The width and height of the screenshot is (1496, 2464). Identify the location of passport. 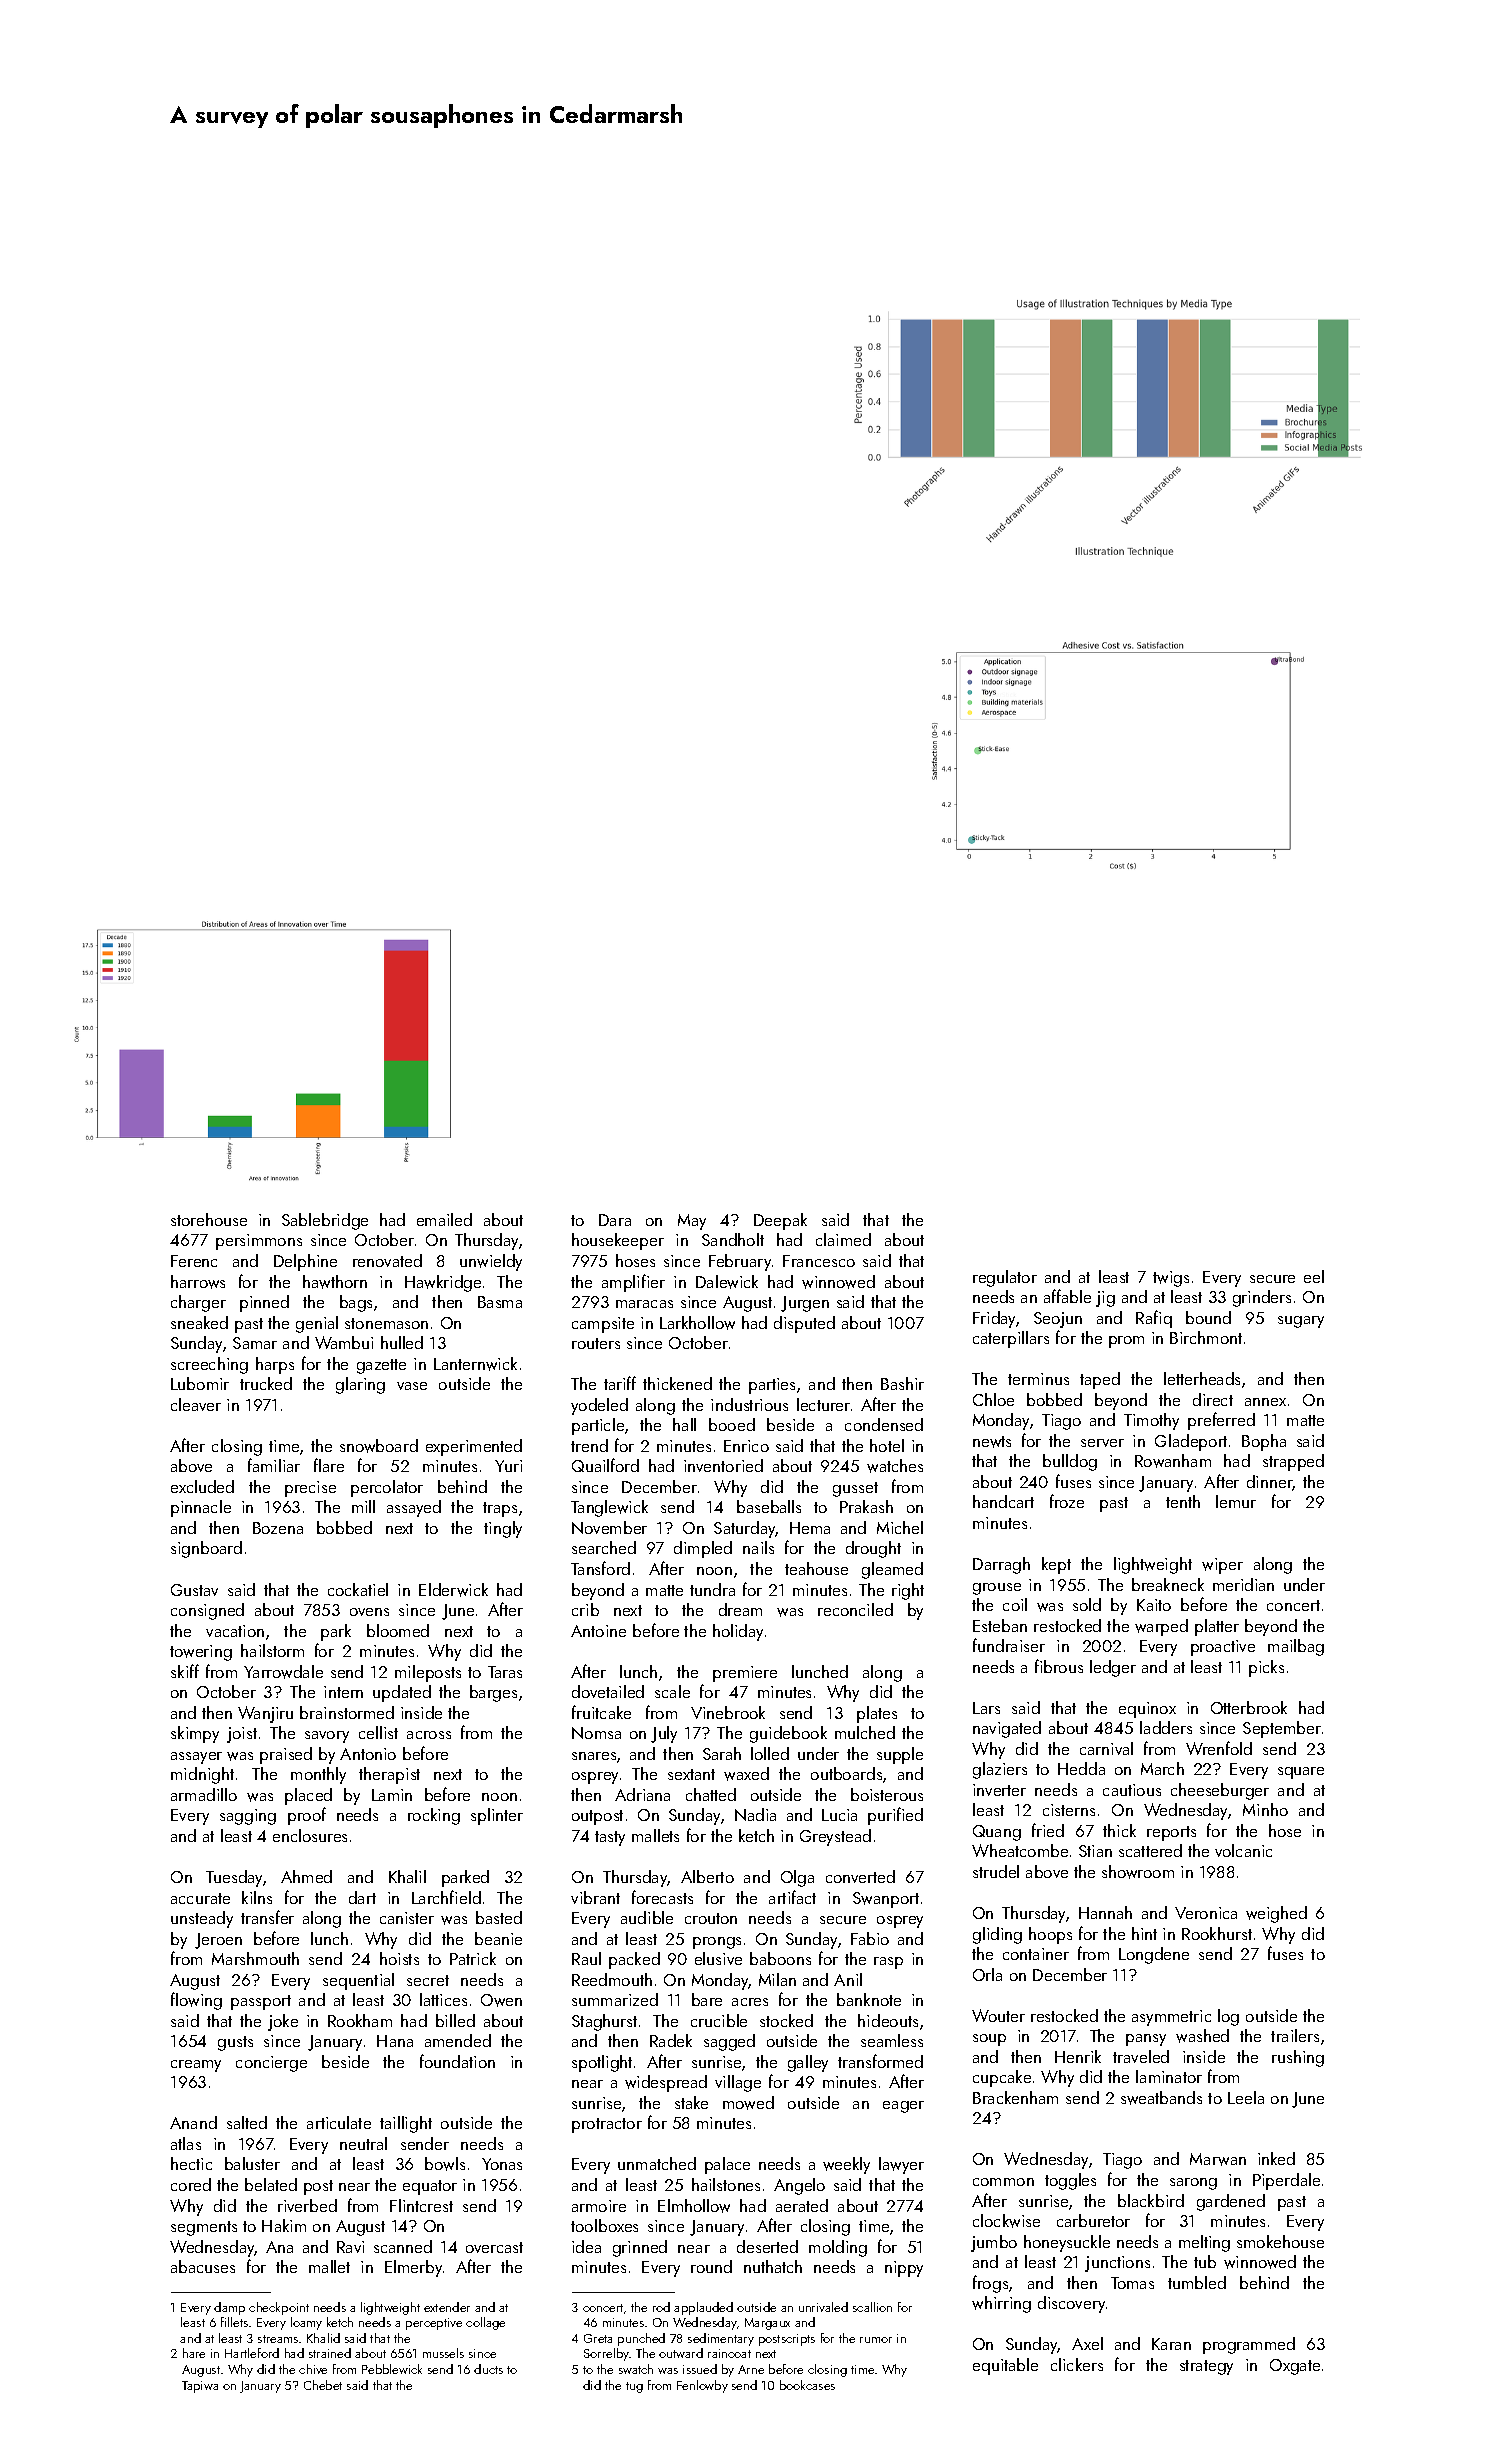
(261, 2002).
